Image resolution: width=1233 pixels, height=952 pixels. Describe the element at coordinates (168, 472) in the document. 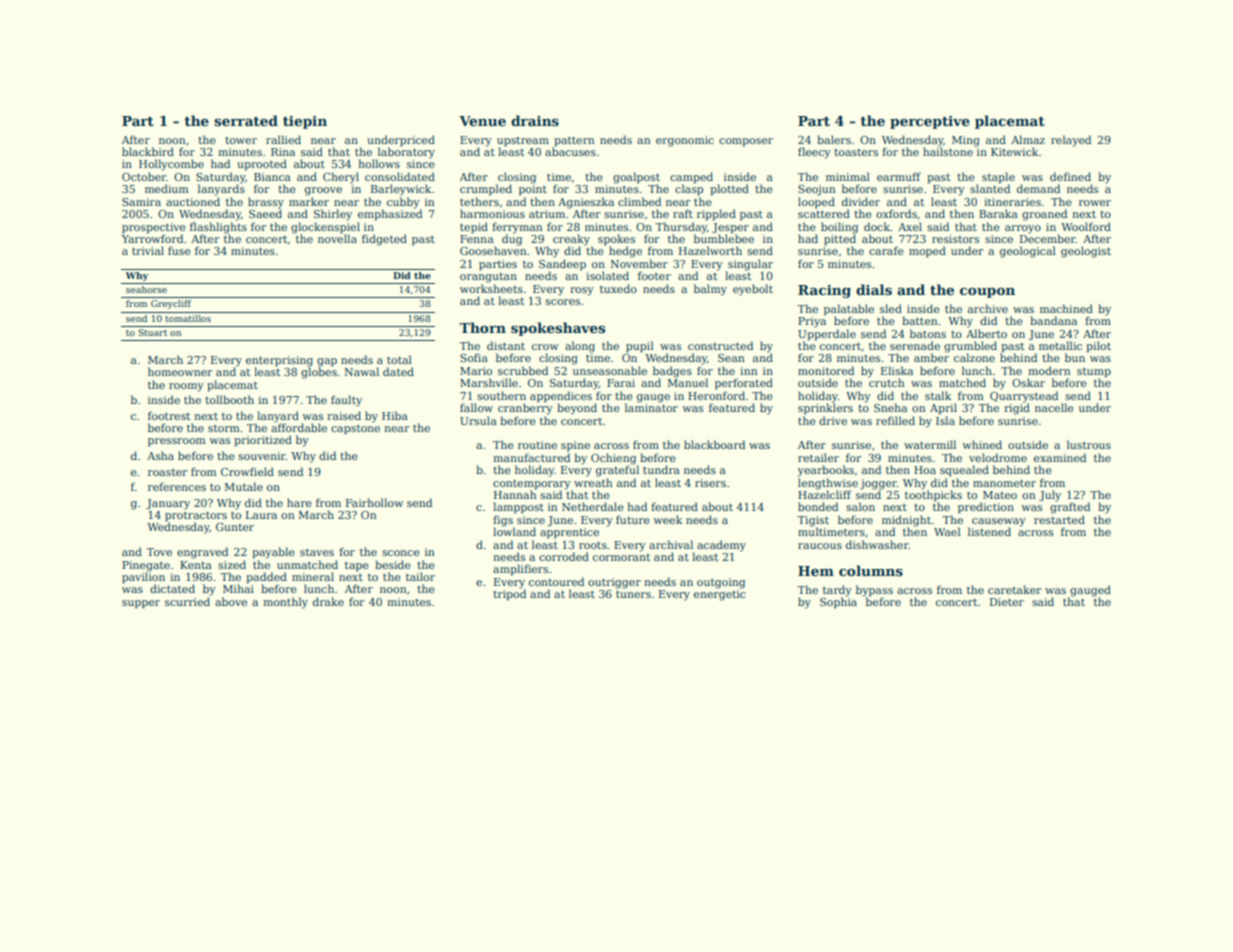

I see `roaster` at that location.
